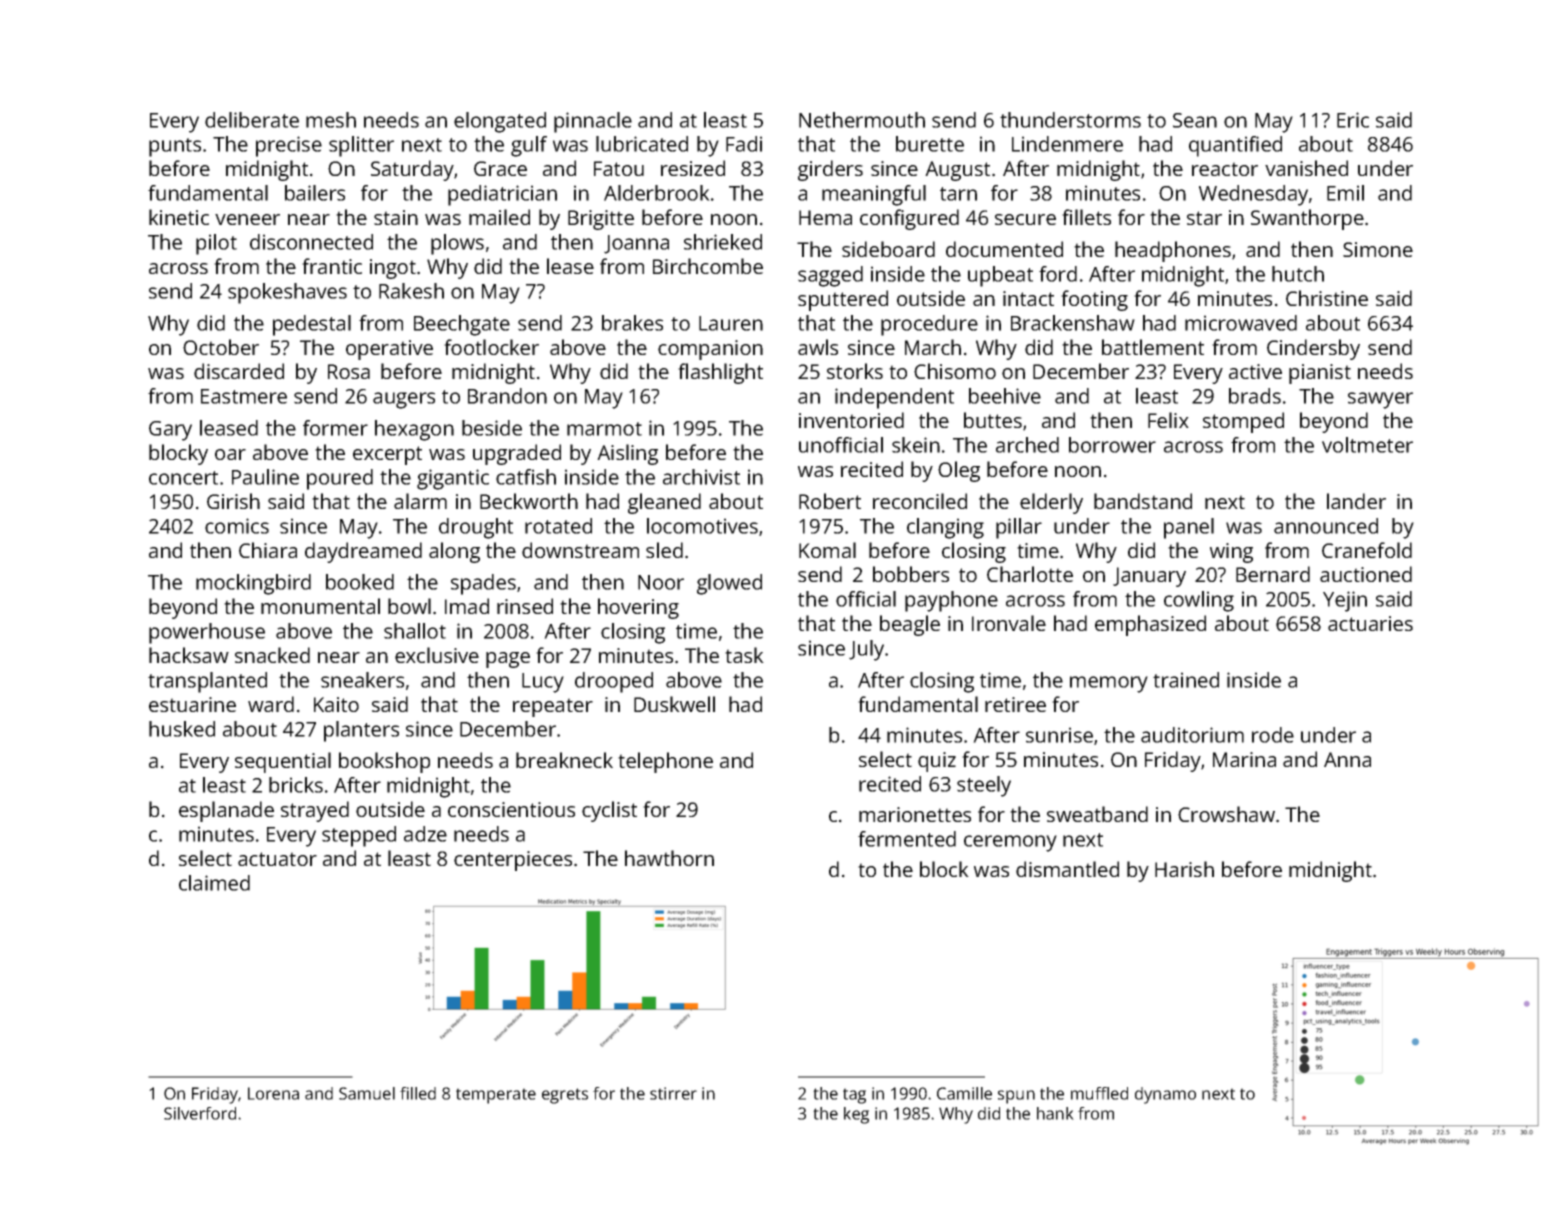  What do you see at coordinates (1306, 168) in the screenshot?
I see `vanished` at bounding box center [1306, 168].
